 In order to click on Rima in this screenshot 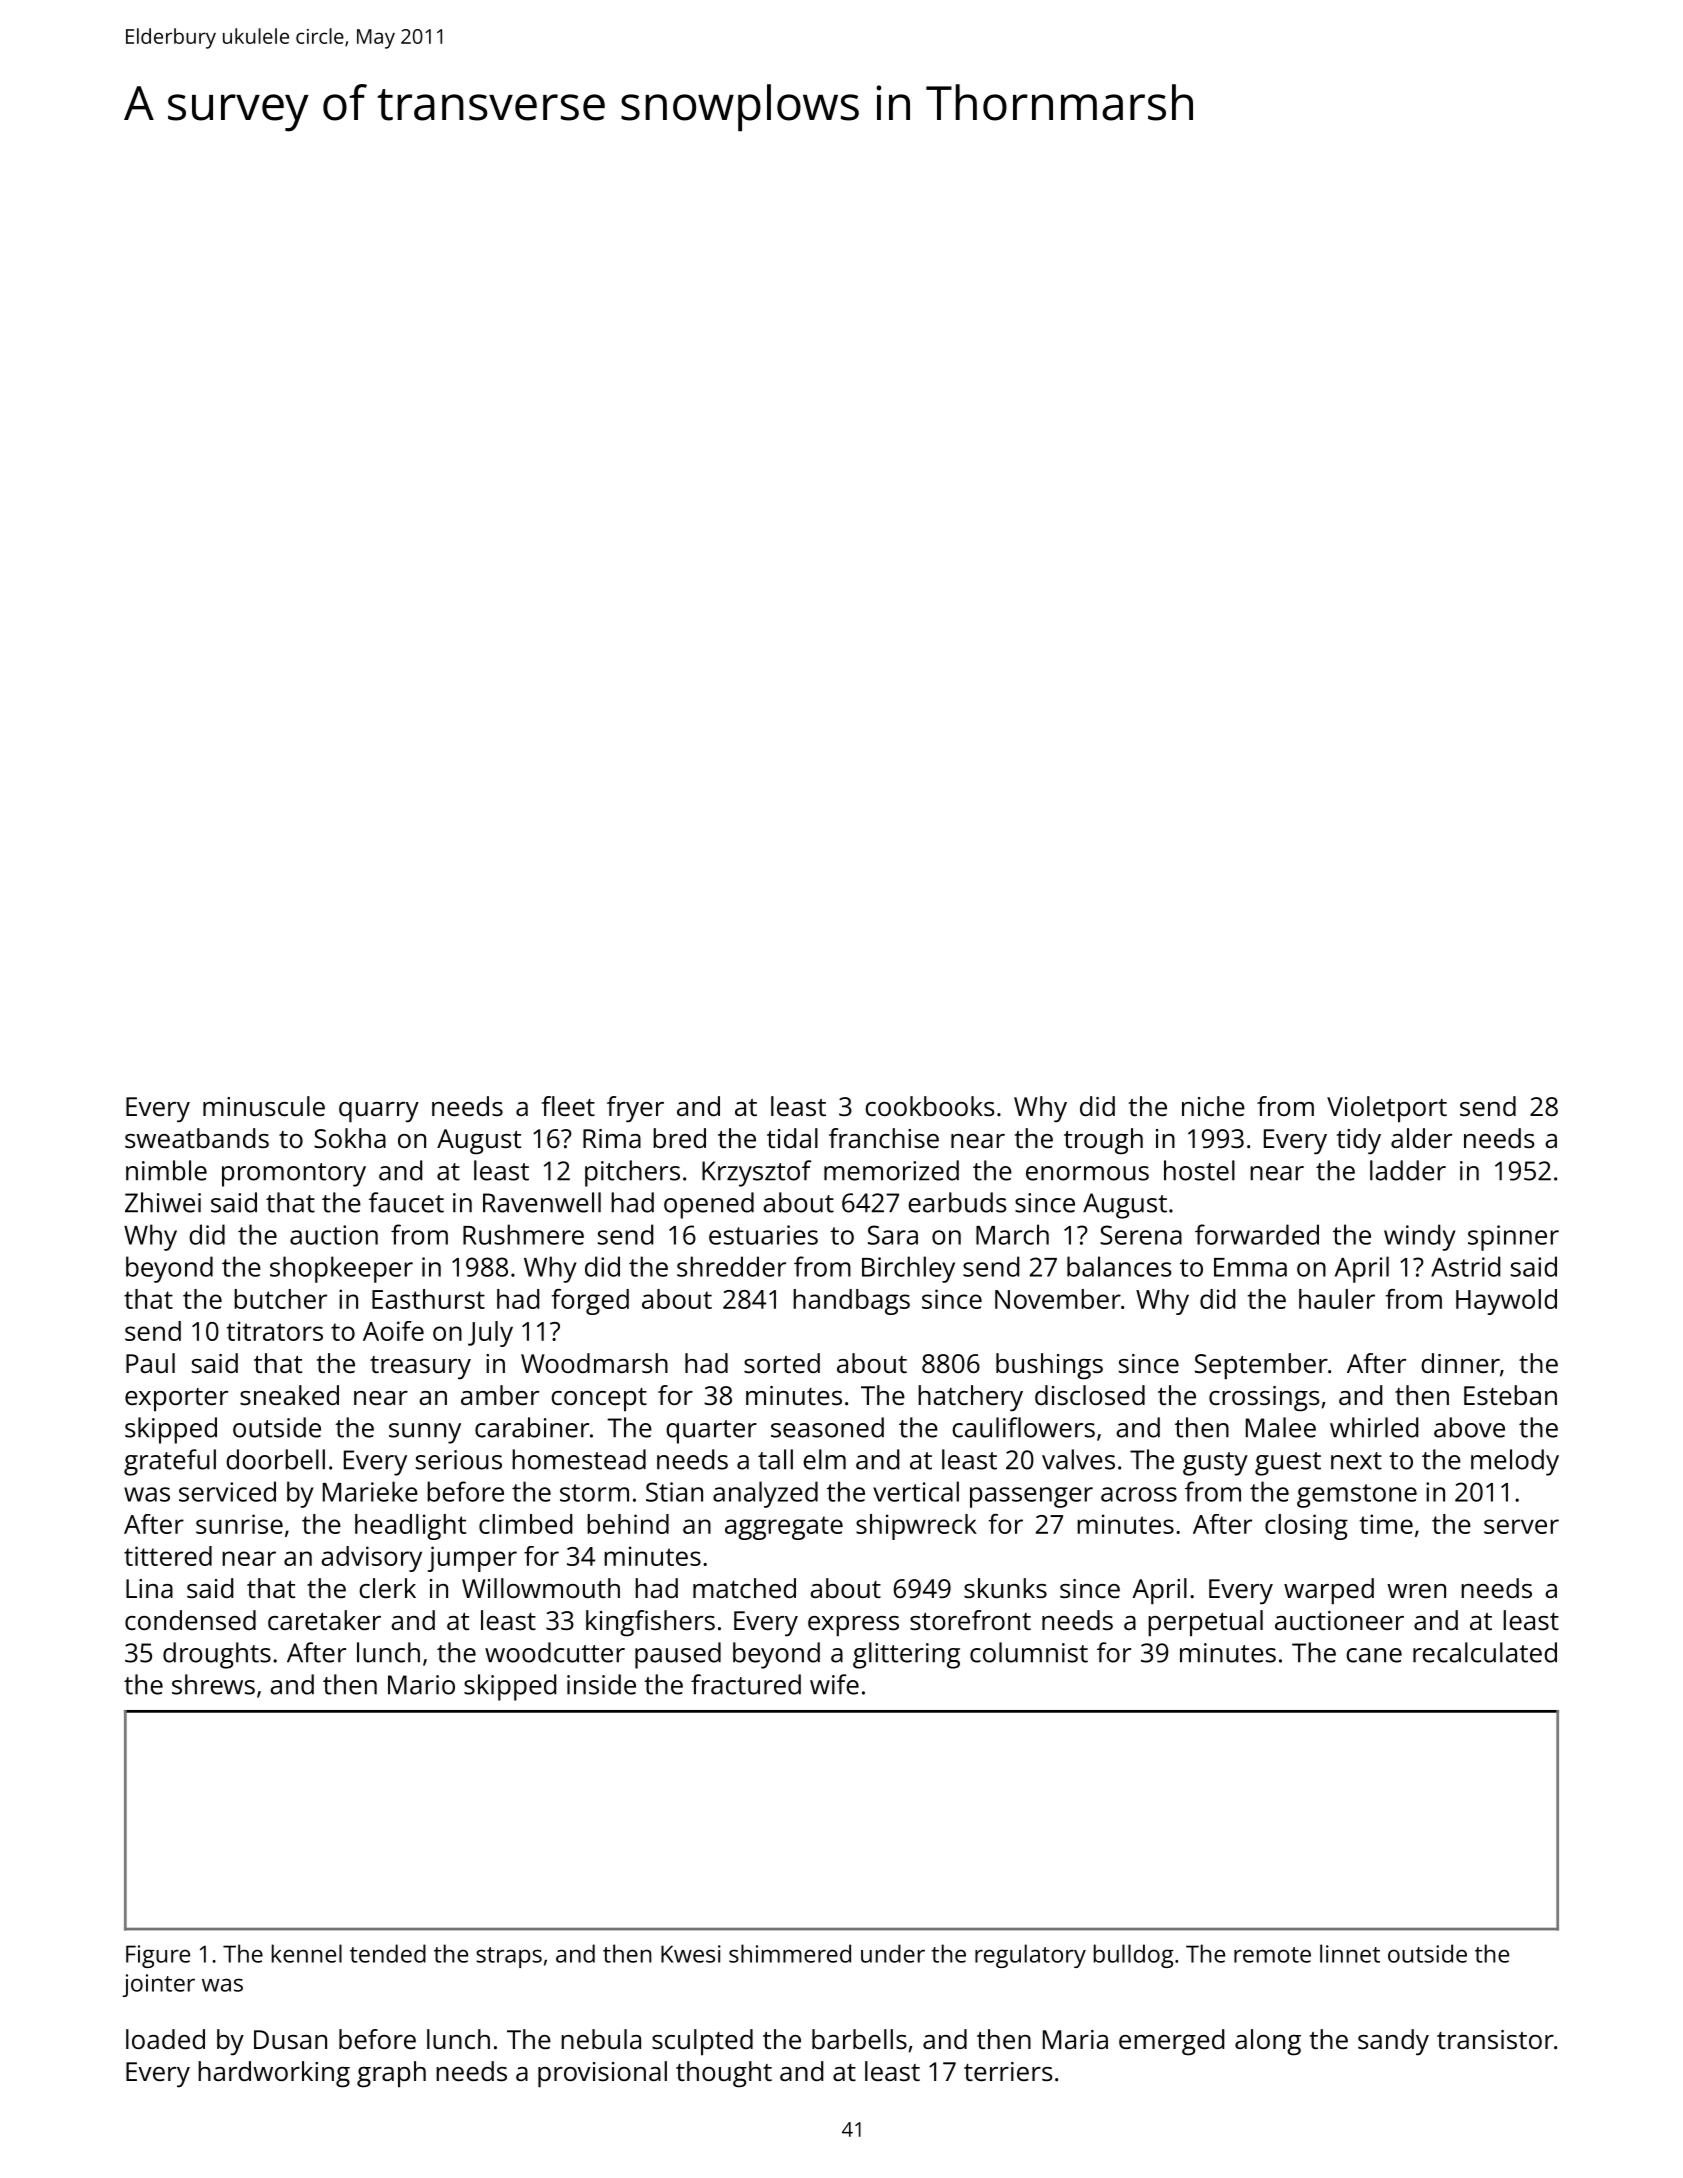, I will do `click(612, 1138)`.
